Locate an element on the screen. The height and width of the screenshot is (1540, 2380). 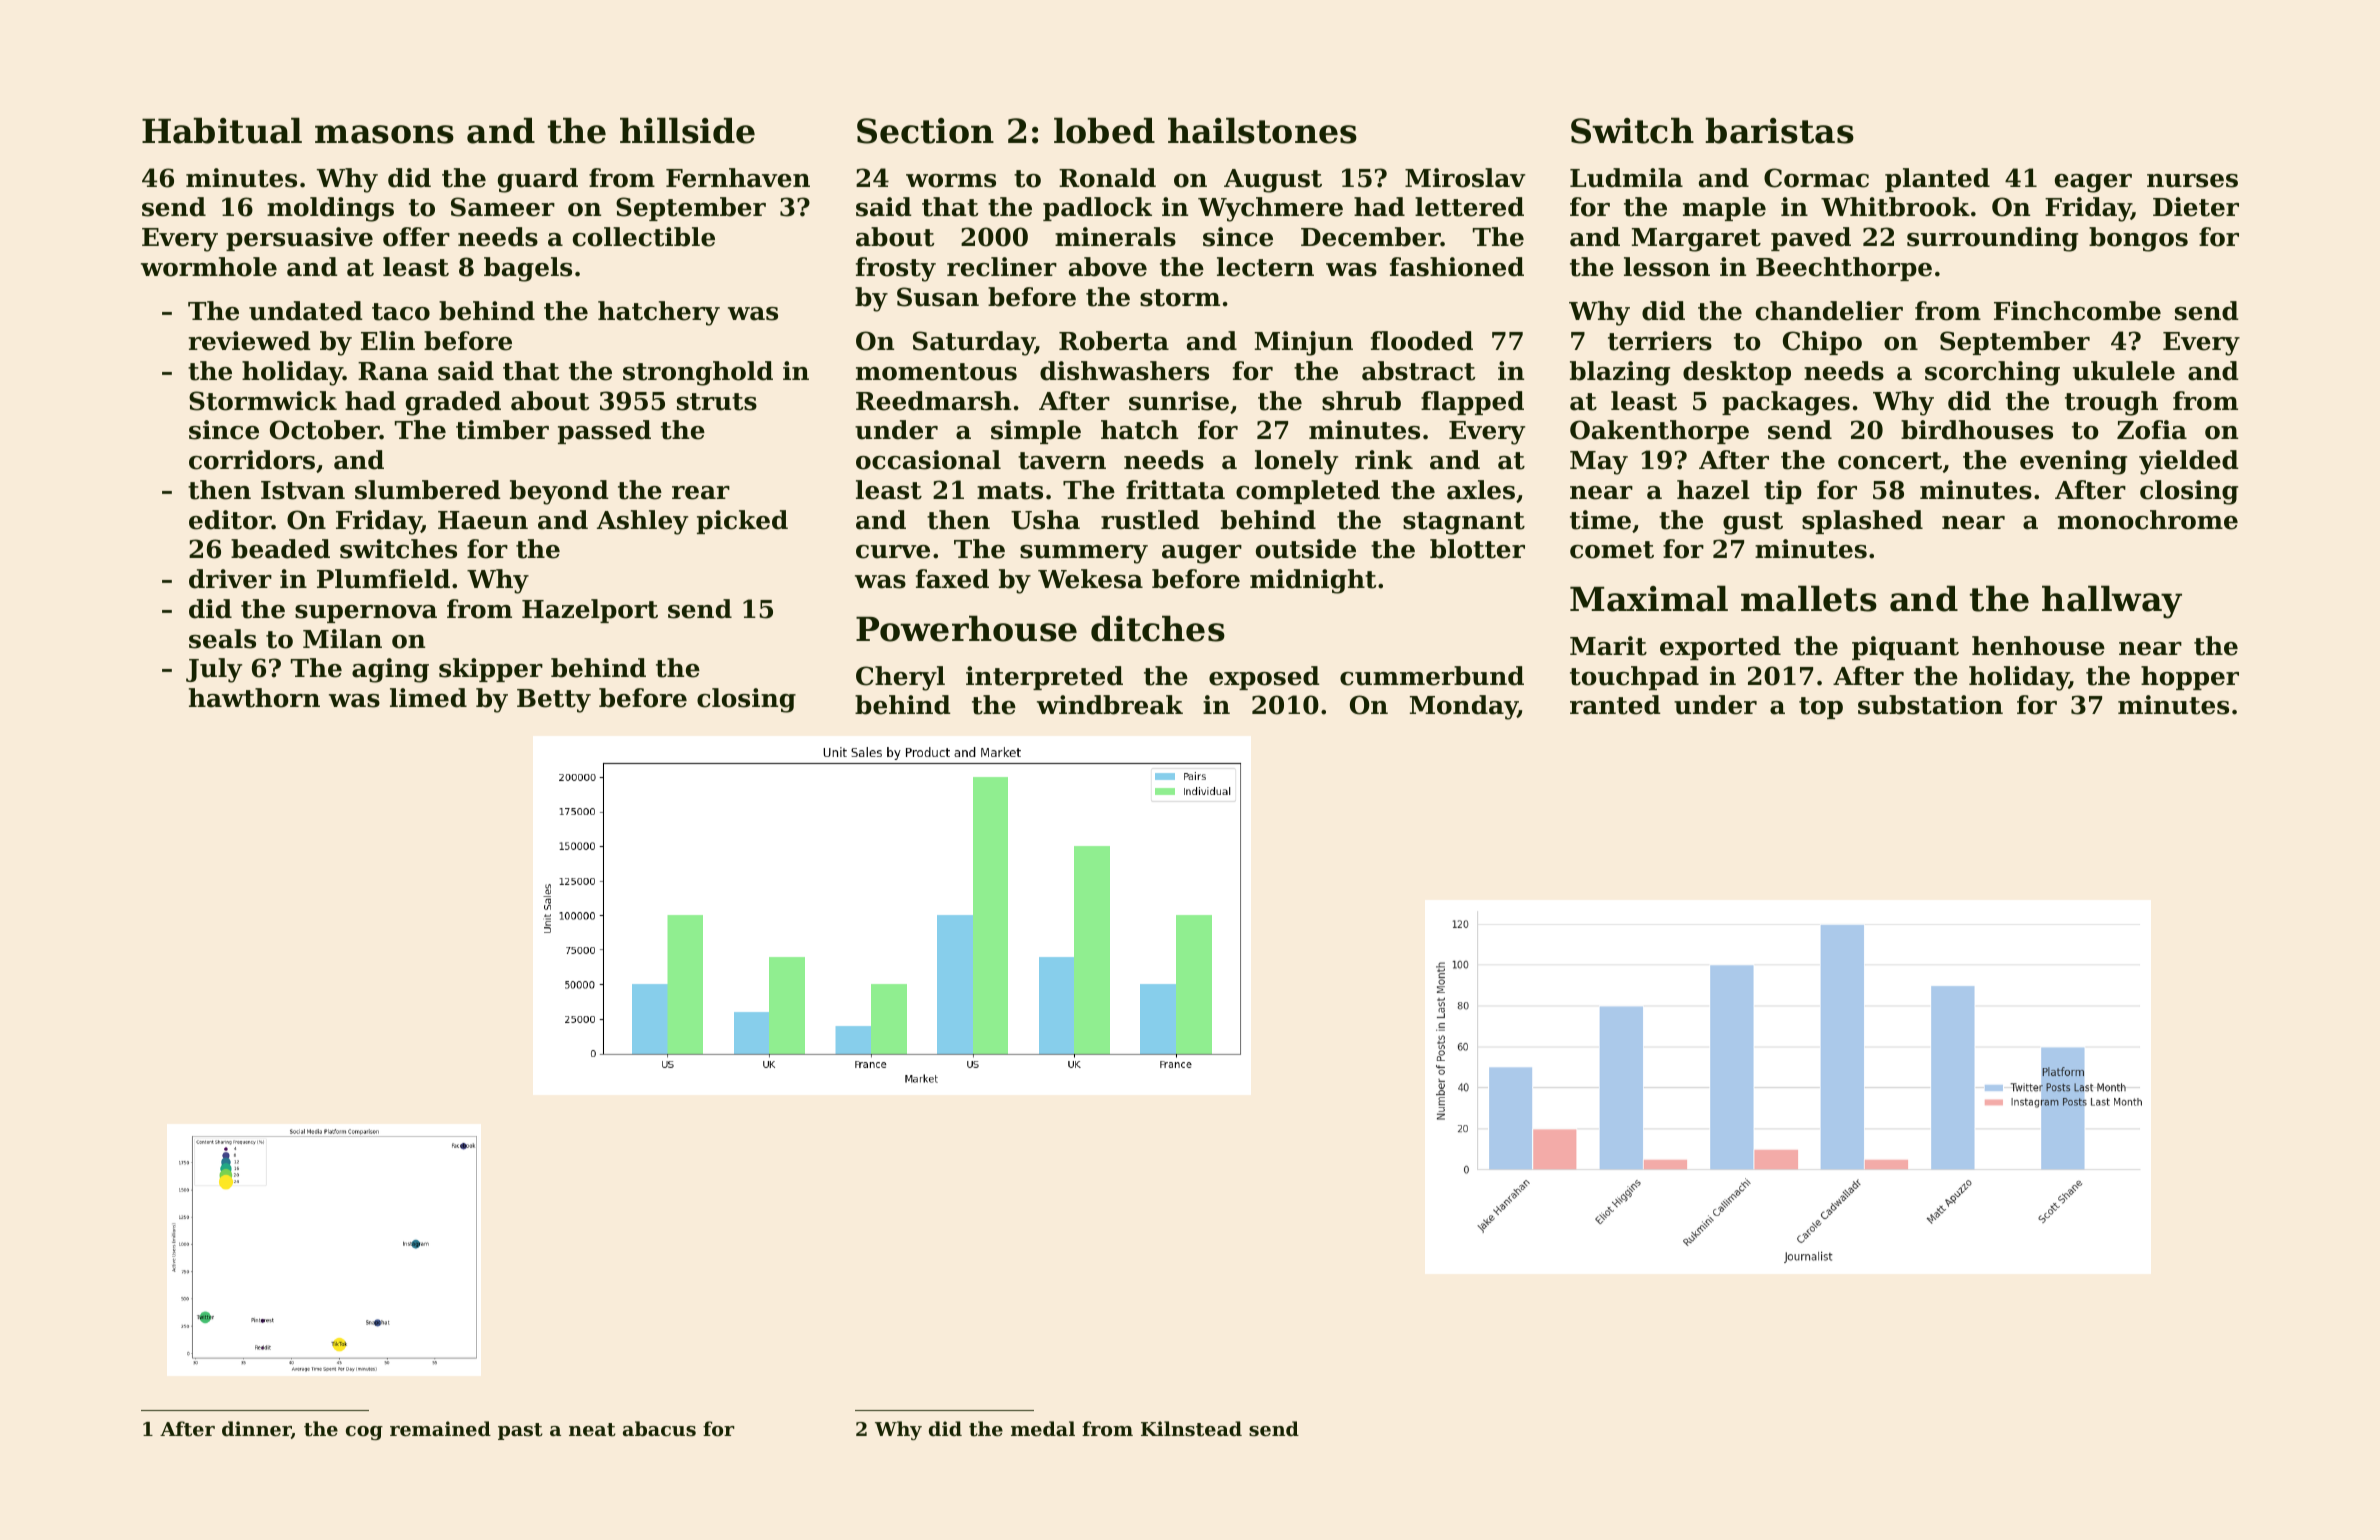
corridors is located at coordinates (252, 460).
